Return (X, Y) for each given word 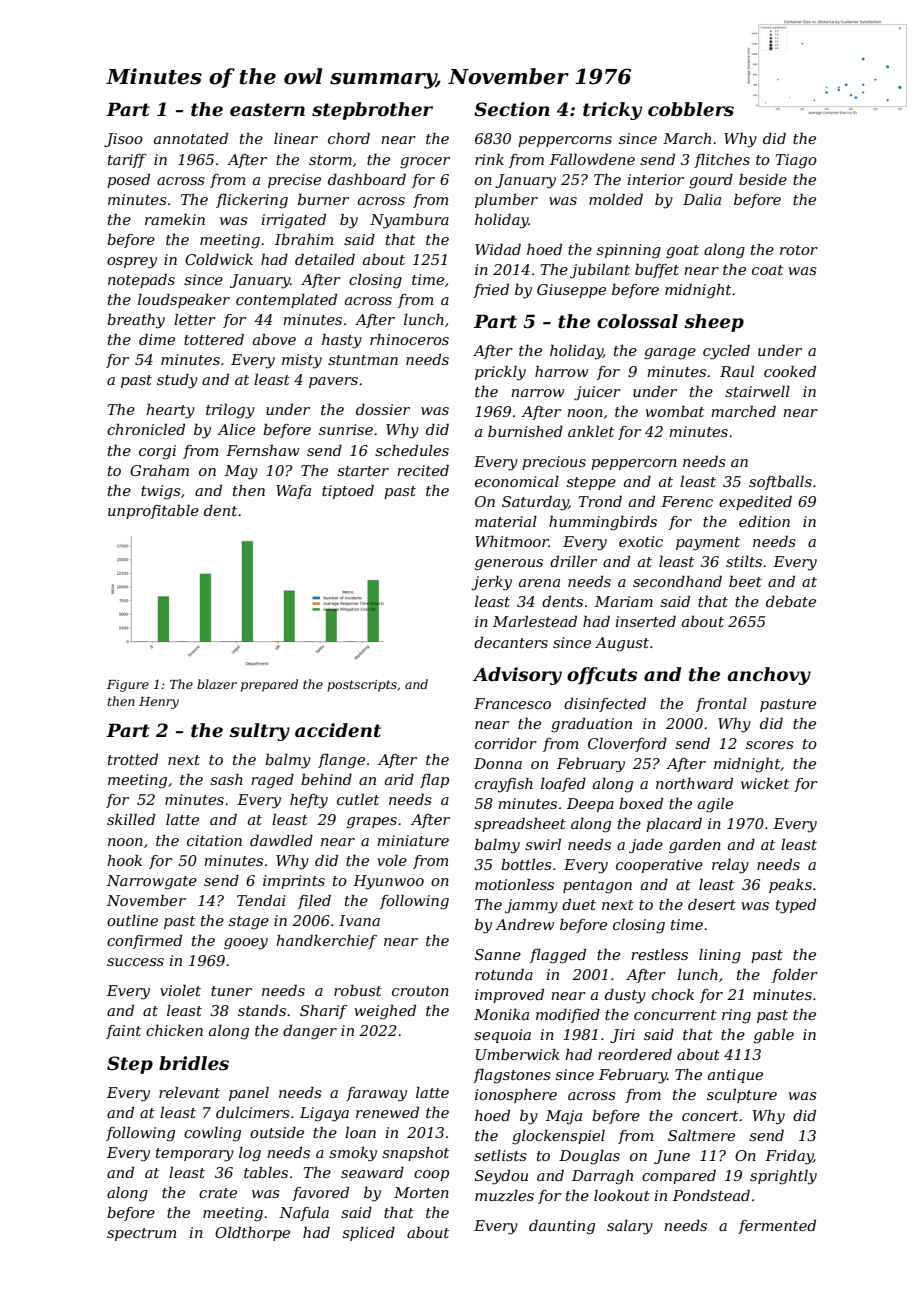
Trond (600, 501)
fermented (777, 1227)
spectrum (141, 1234)
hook (124, 860)
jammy (531, 906)
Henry (159, 703)
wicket (765, 783)
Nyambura (409, 221)
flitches (722, 160)
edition (764, 521)
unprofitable (153, 511)
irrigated (293, 221)
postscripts (362, 686)
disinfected (605, 705)
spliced (368, 1234)
